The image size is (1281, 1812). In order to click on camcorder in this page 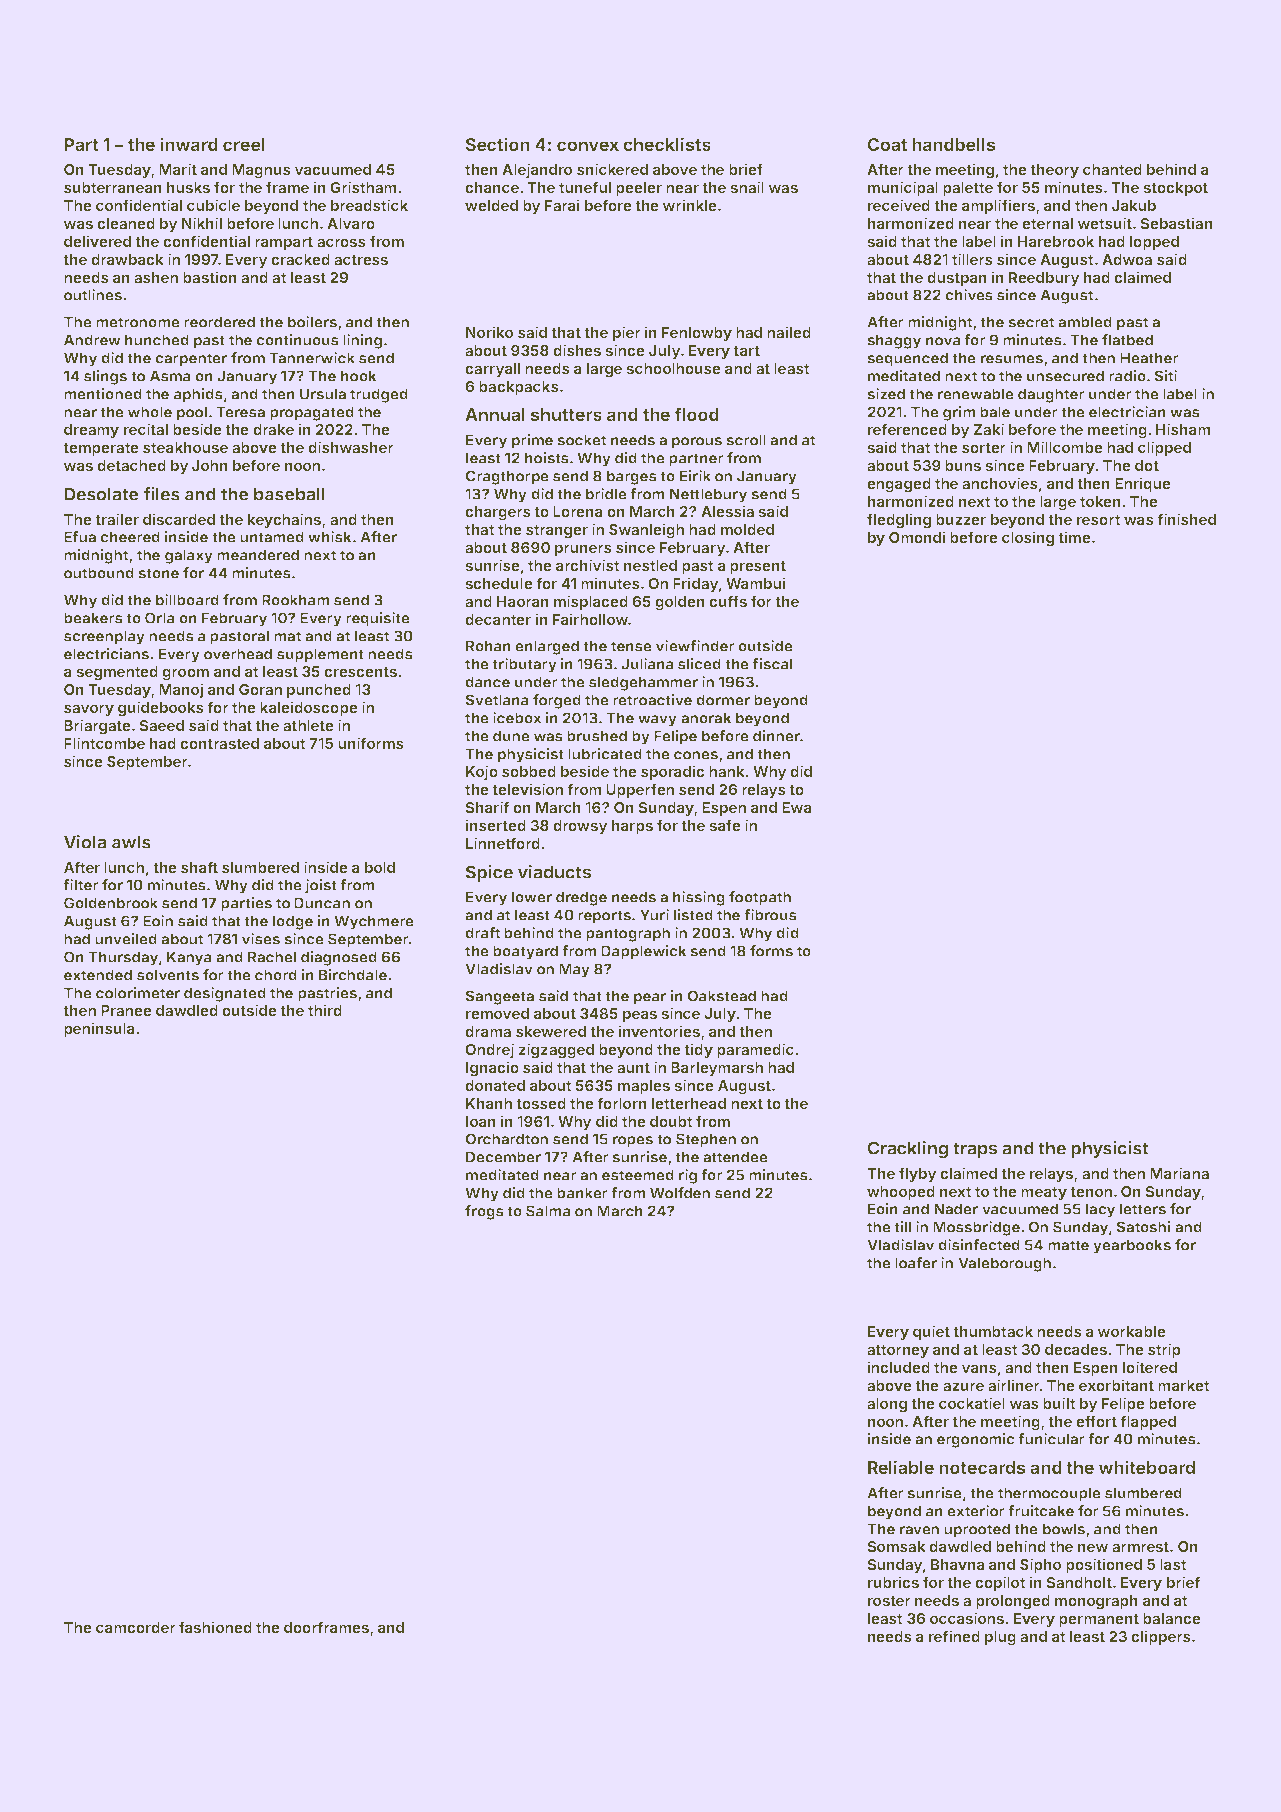, I will do `click(136, 1627)`.
